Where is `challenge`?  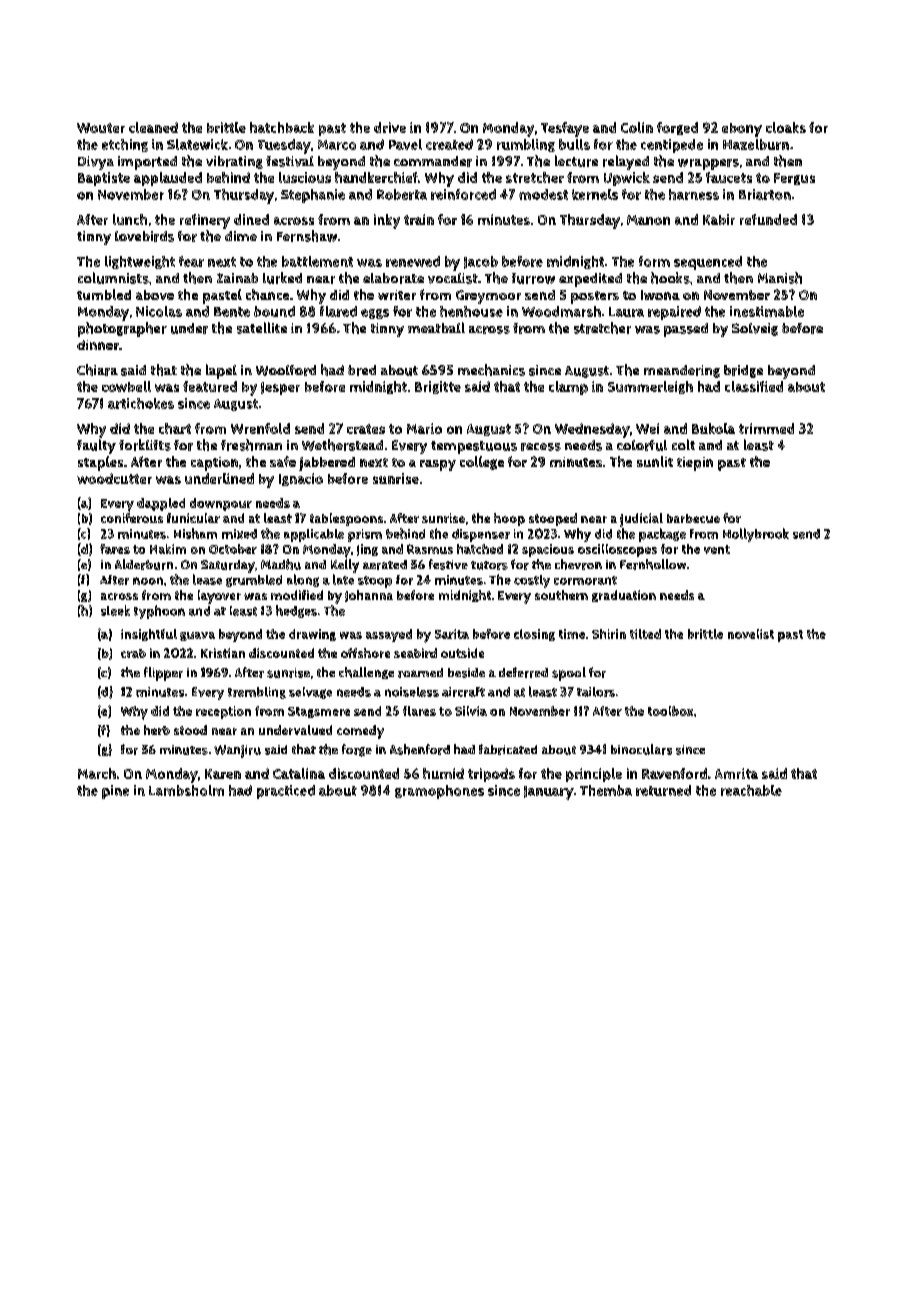
challenge is located at coordinates (366, 673).
